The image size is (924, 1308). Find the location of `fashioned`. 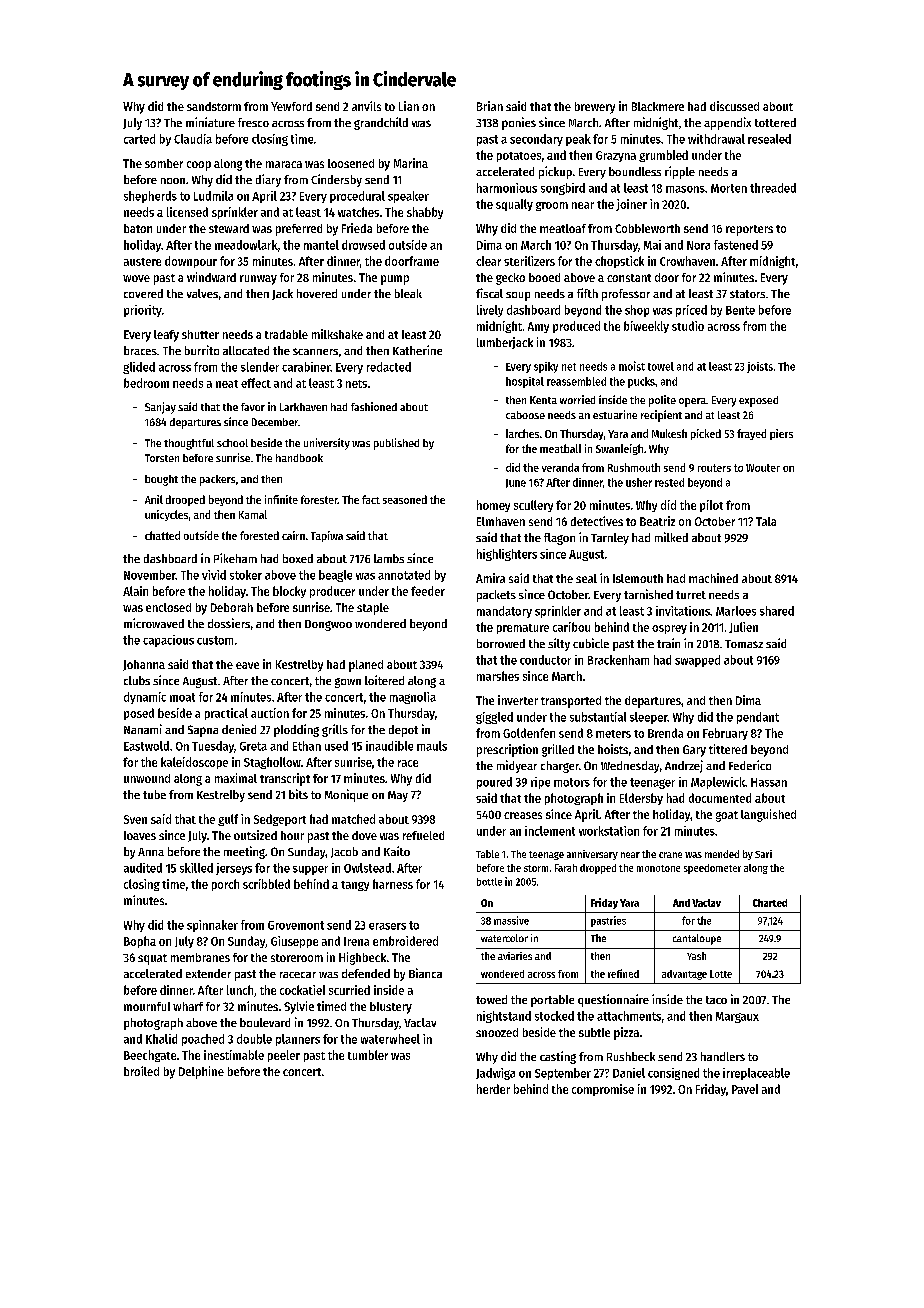

fashioned is located at coordinates (374, 406).
